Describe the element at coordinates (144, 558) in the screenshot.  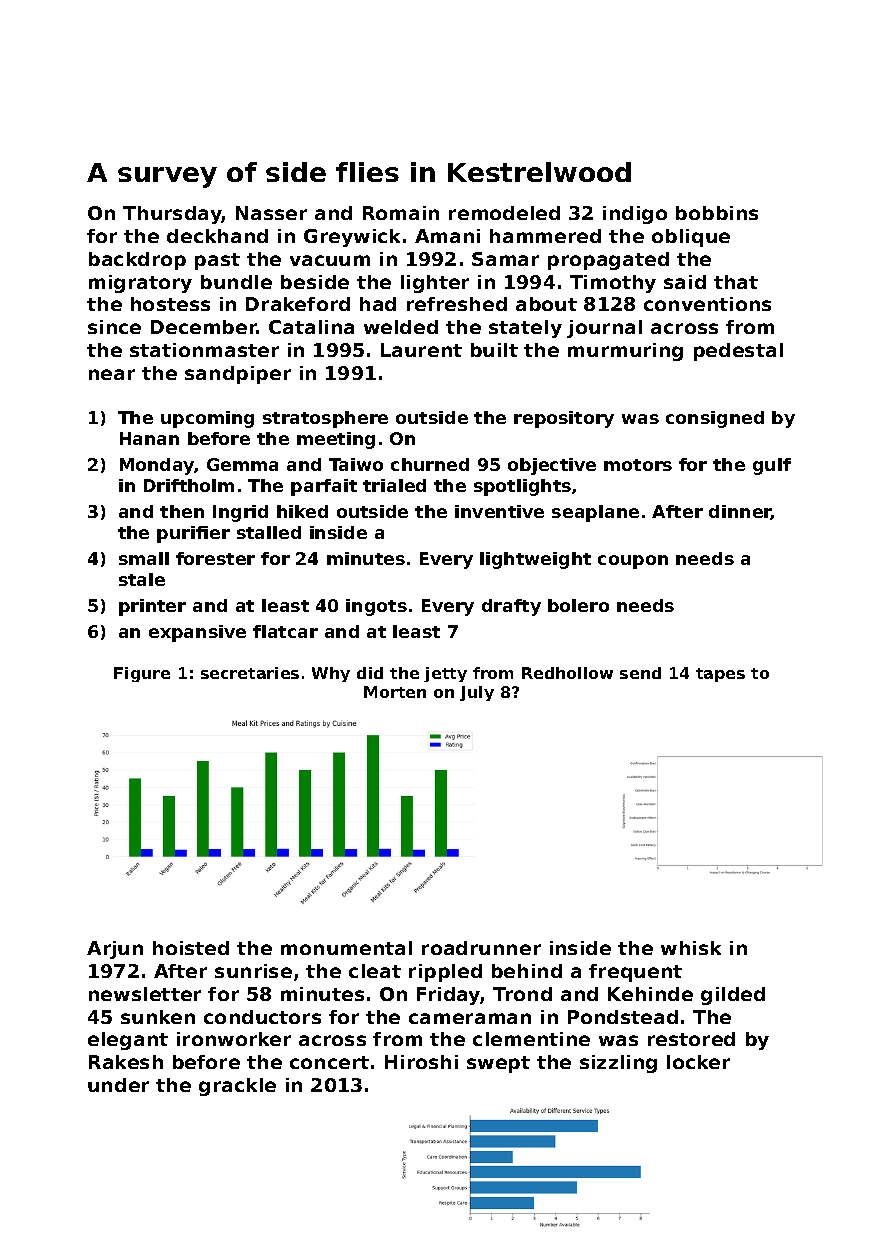
I see `small` at that location.
